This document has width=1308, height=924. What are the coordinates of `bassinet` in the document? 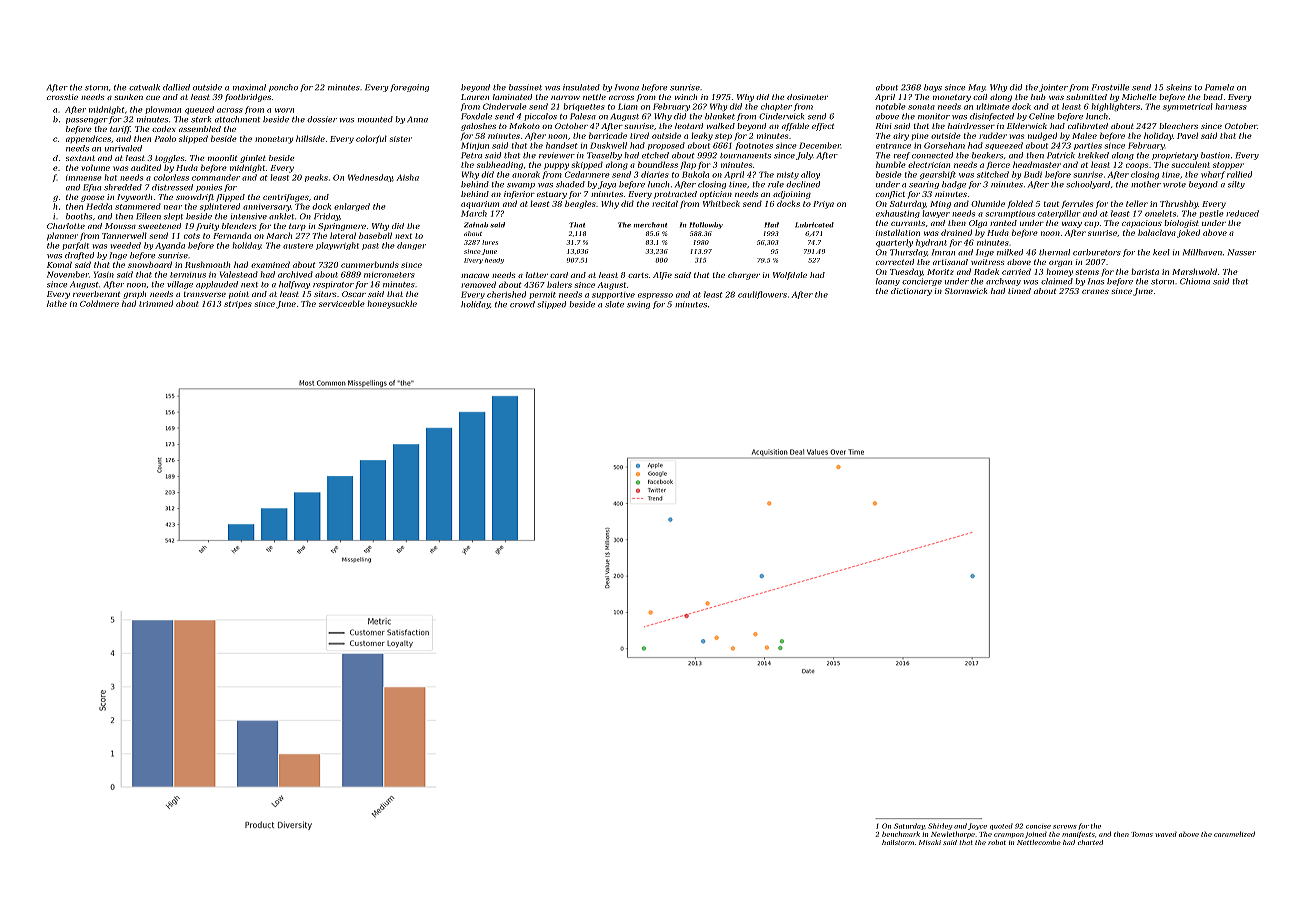 It's located at (525, 87).
